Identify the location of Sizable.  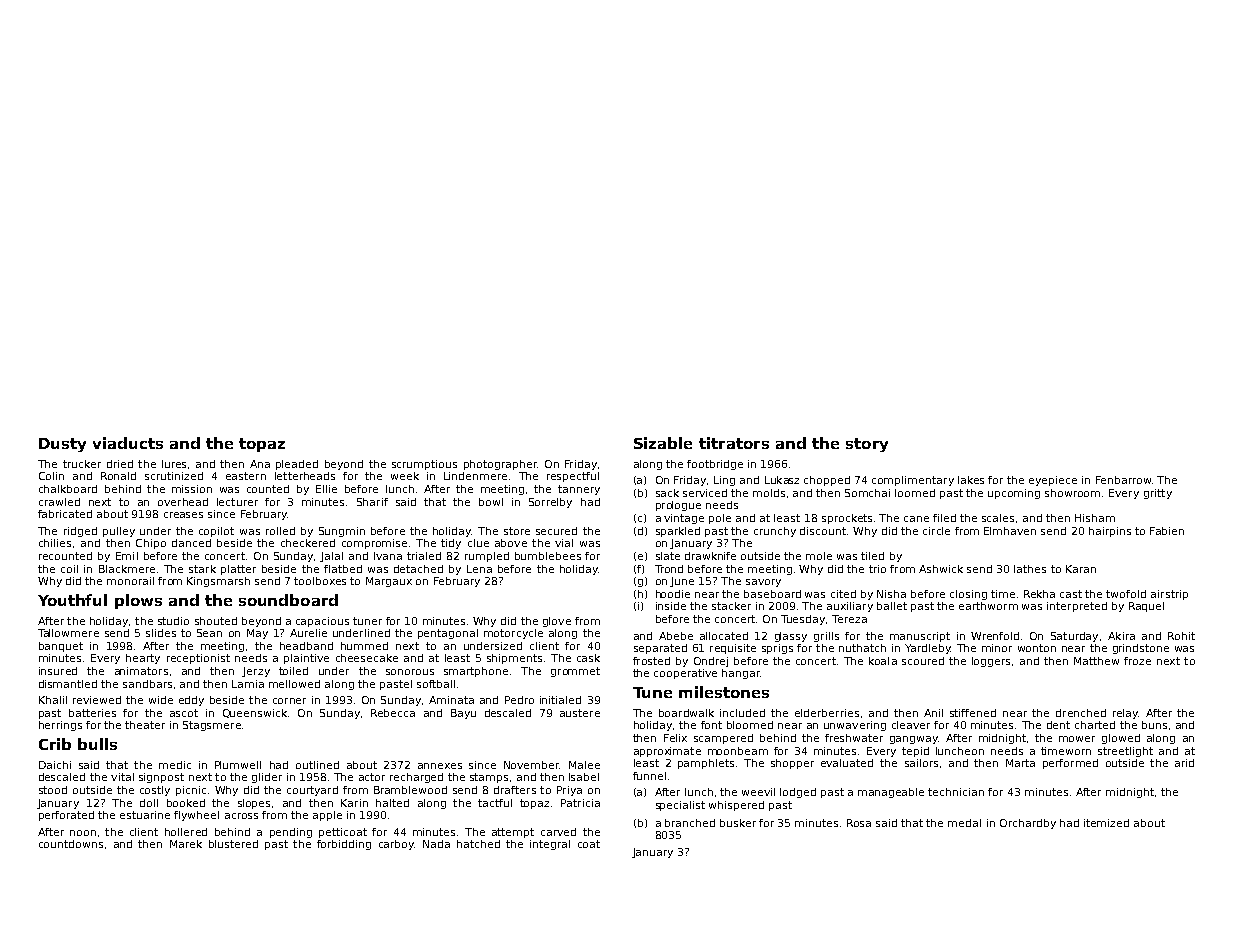
(663, 443).
